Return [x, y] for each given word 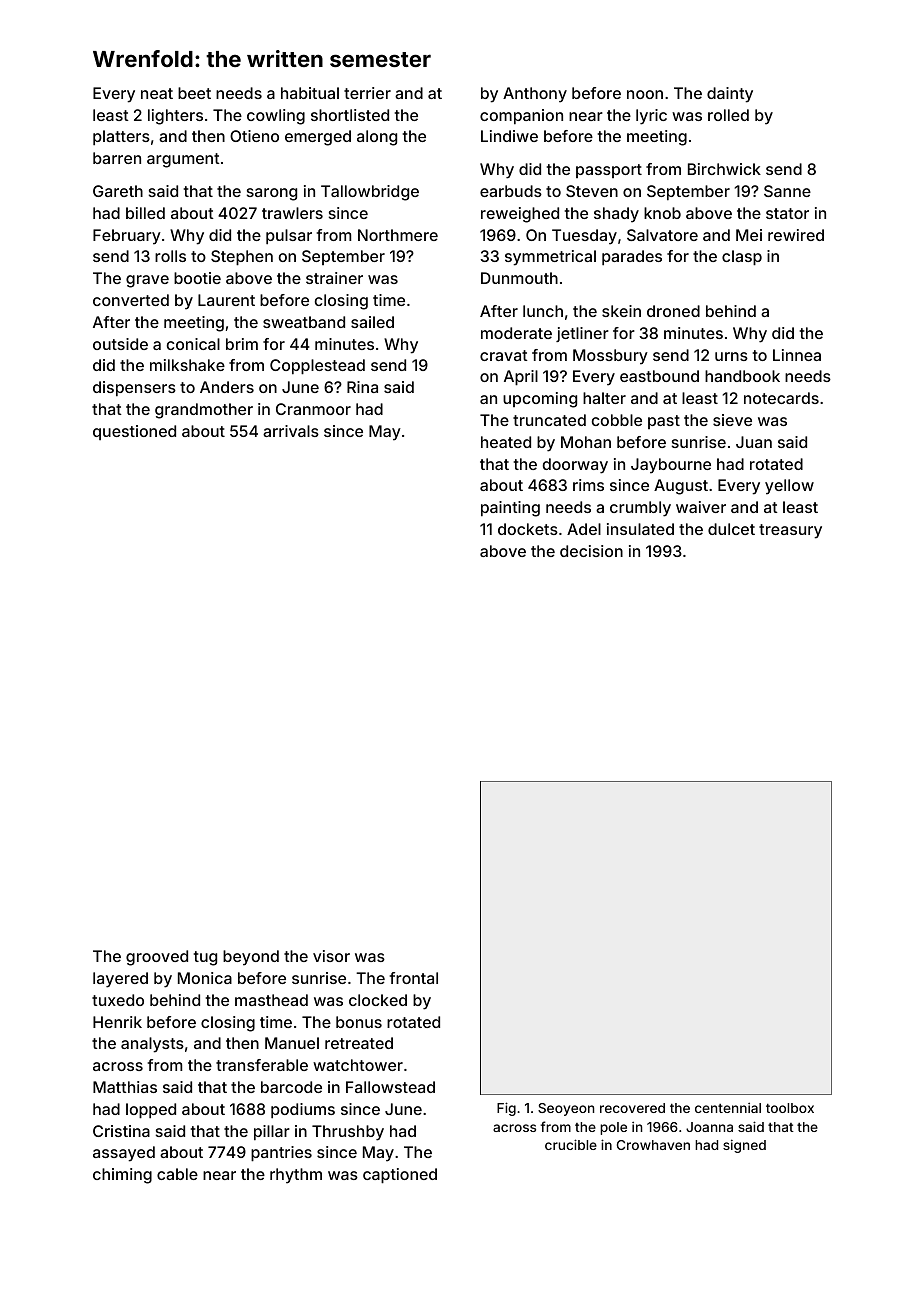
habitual [310, 93]
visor [331, 956]
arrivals [291, 431]
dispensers [134, 389]
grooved [157, 958]
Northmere [398, 235]
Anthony [535, 95]
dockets [528, 529]
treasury [790, 531]
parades [632, 258]
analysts [152, 1045]
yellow [789, 487]
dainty [730, 95]
